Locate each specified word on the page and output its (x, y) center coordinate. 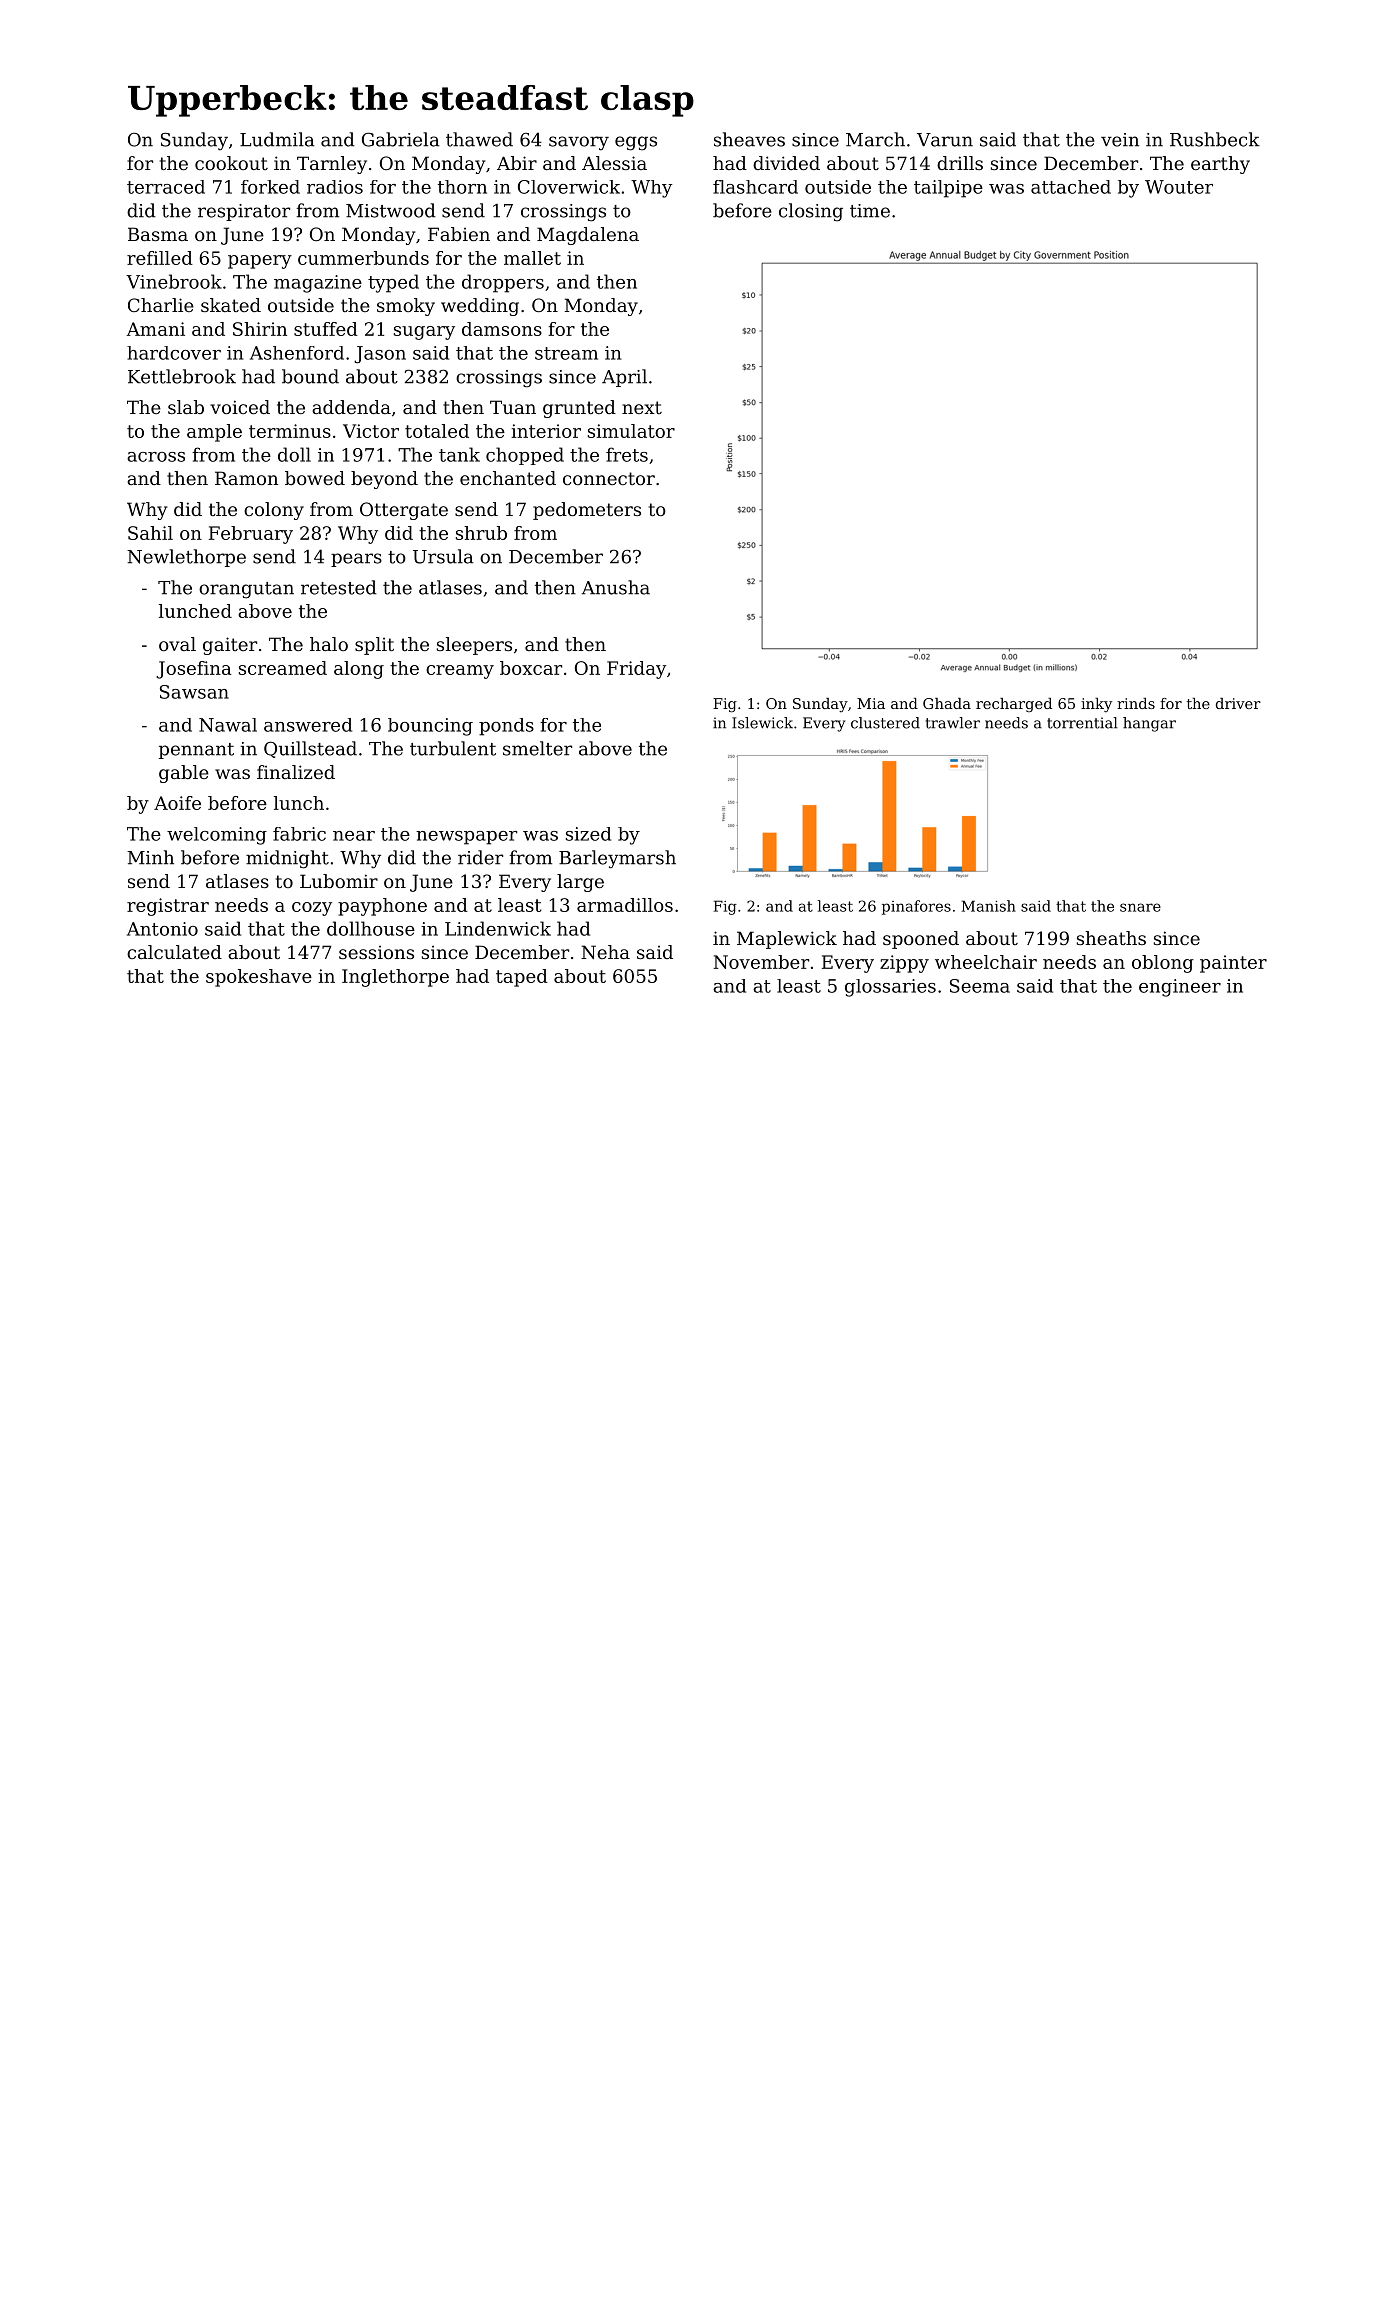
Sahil (150, 533)
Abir (517, 163)
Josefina (194, 670)
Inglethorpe (395, 978)
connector (609, 478)
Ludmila (277, 139)
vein (1120, 140)
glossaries (890, 988)
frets (627, 454)
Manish (988, 906)
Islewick (762, 723)
